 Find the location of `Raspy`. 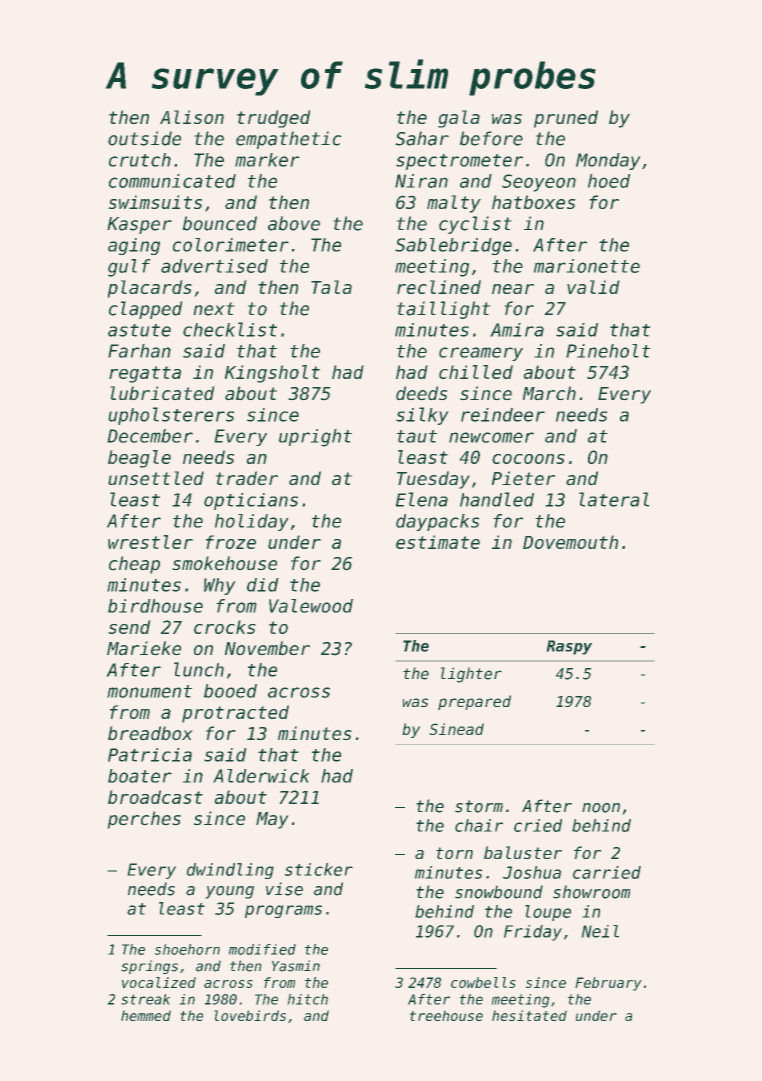

Raspy is located at coordinates (569, 647).
